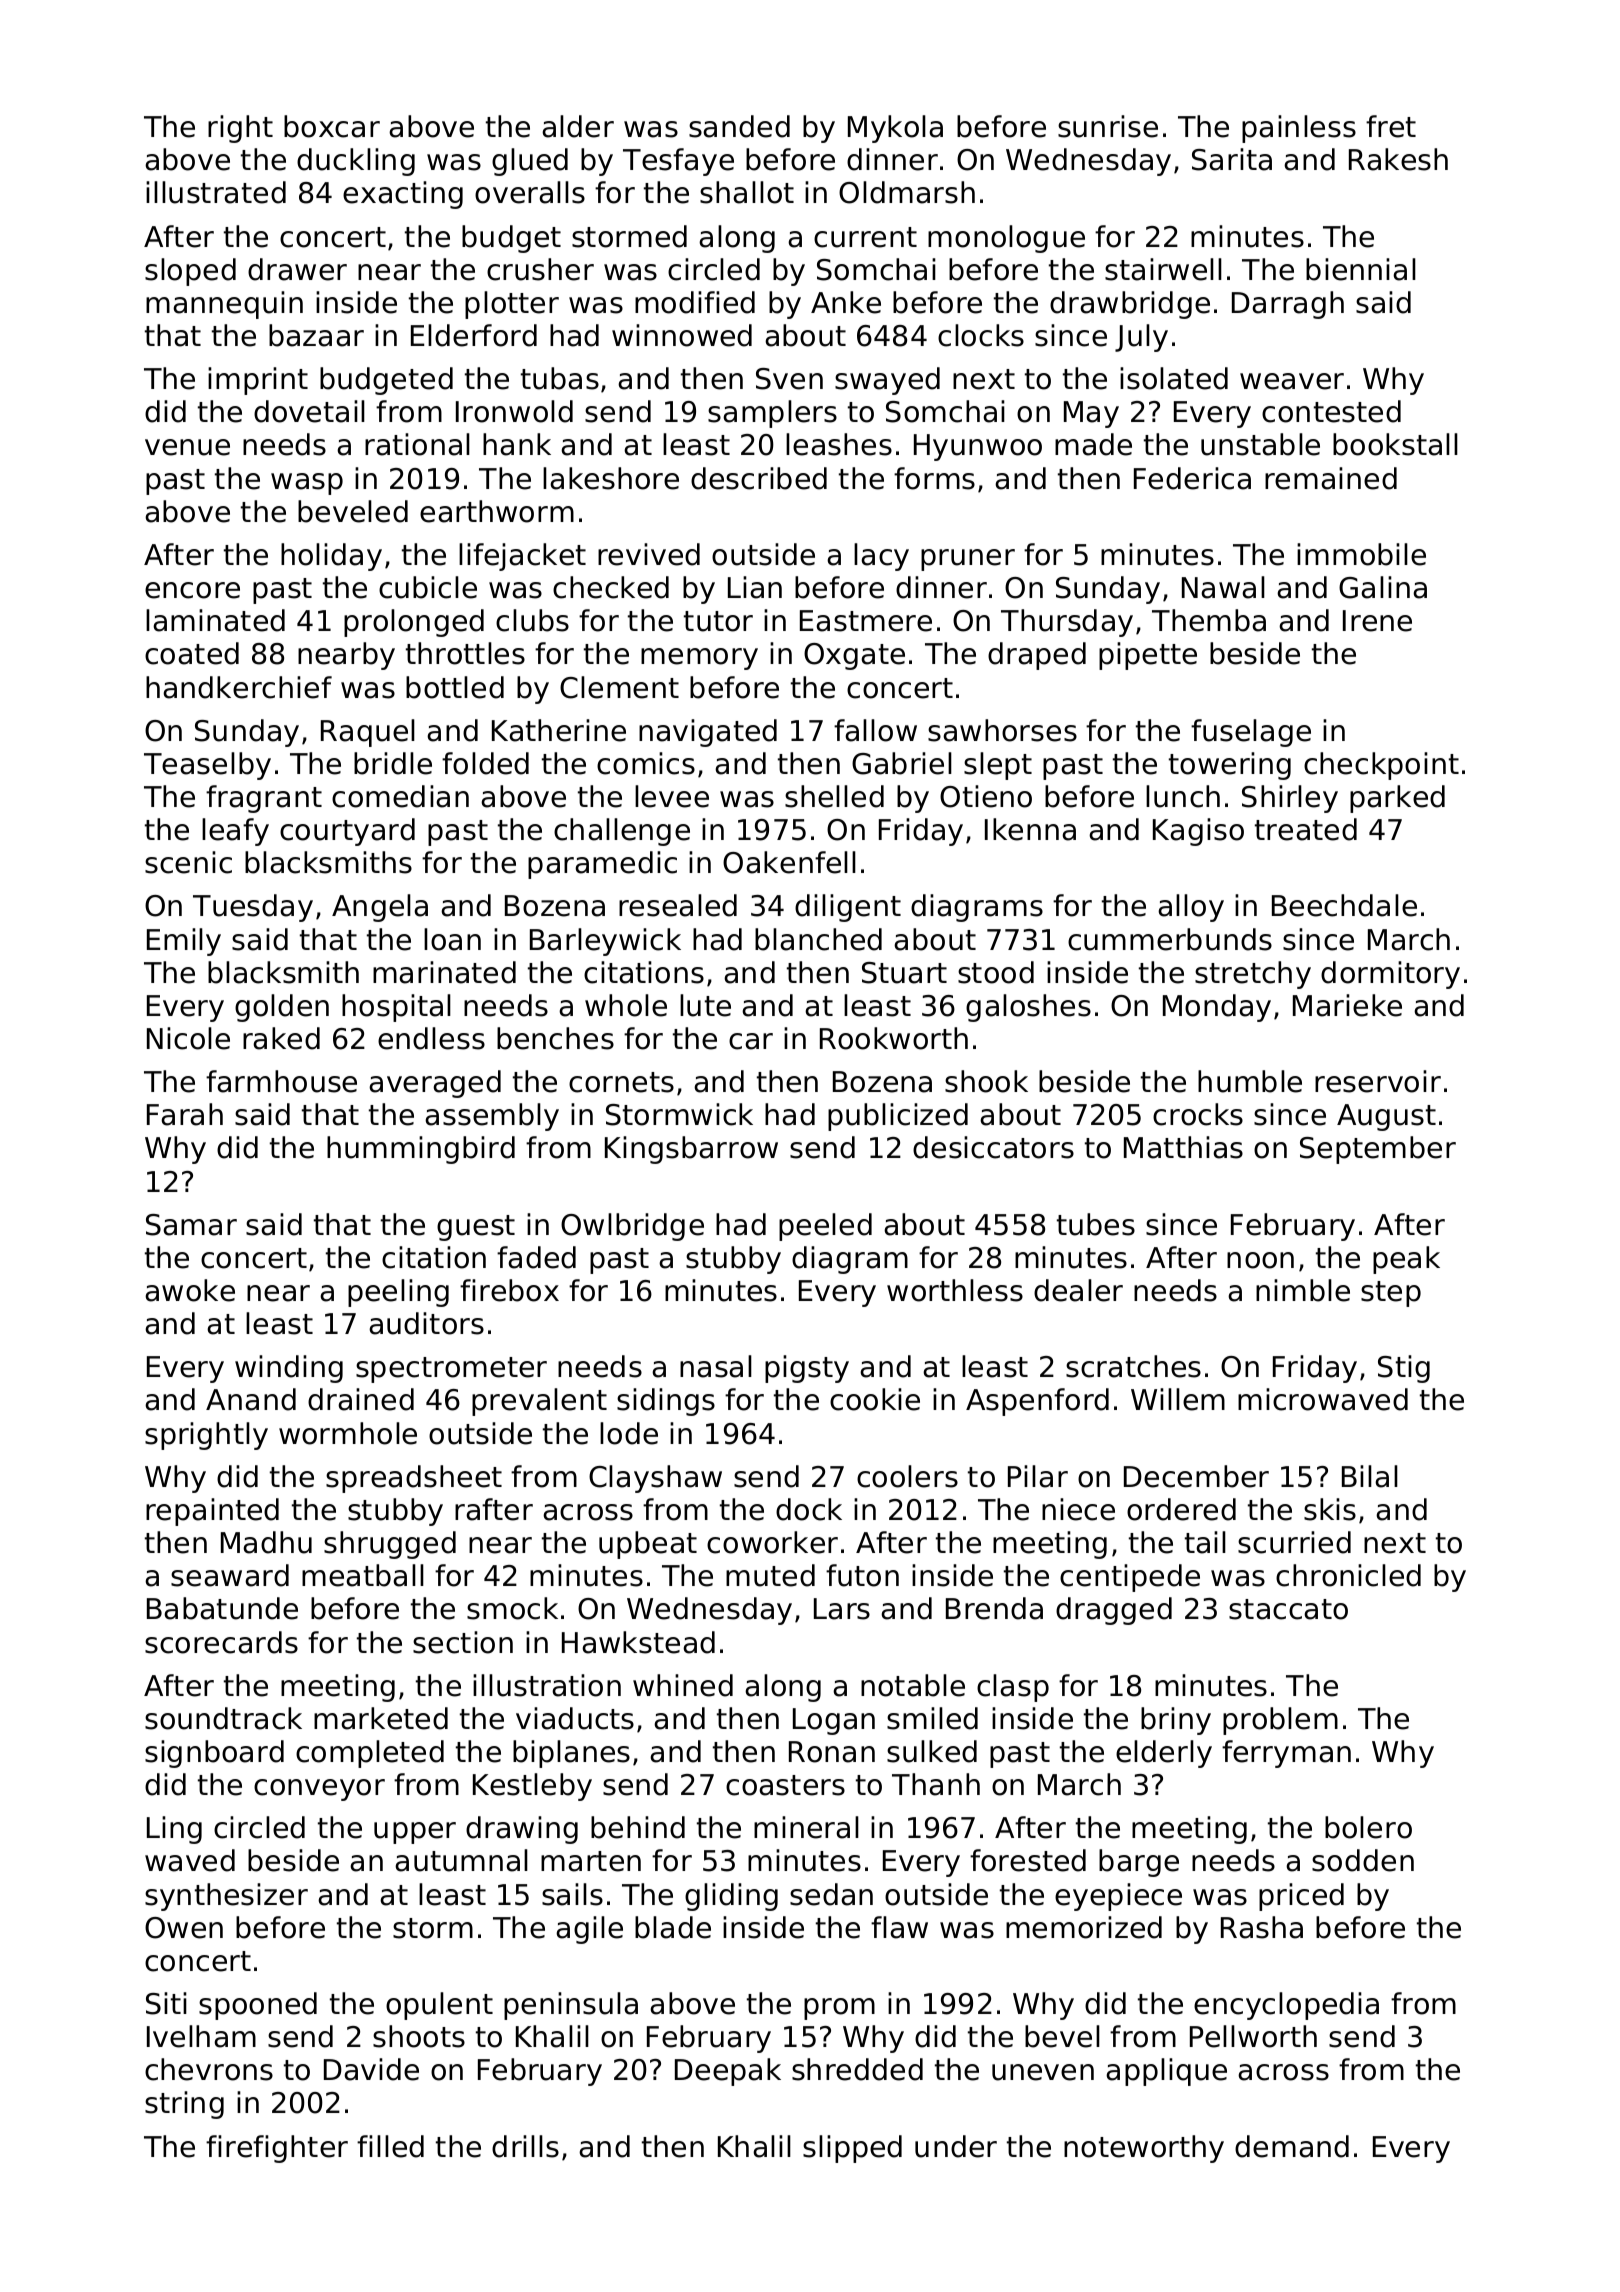 The image size is (1620, 2292). Describe the element at coordinates (258, 2006) in the document. I see `spooned` at that location.
